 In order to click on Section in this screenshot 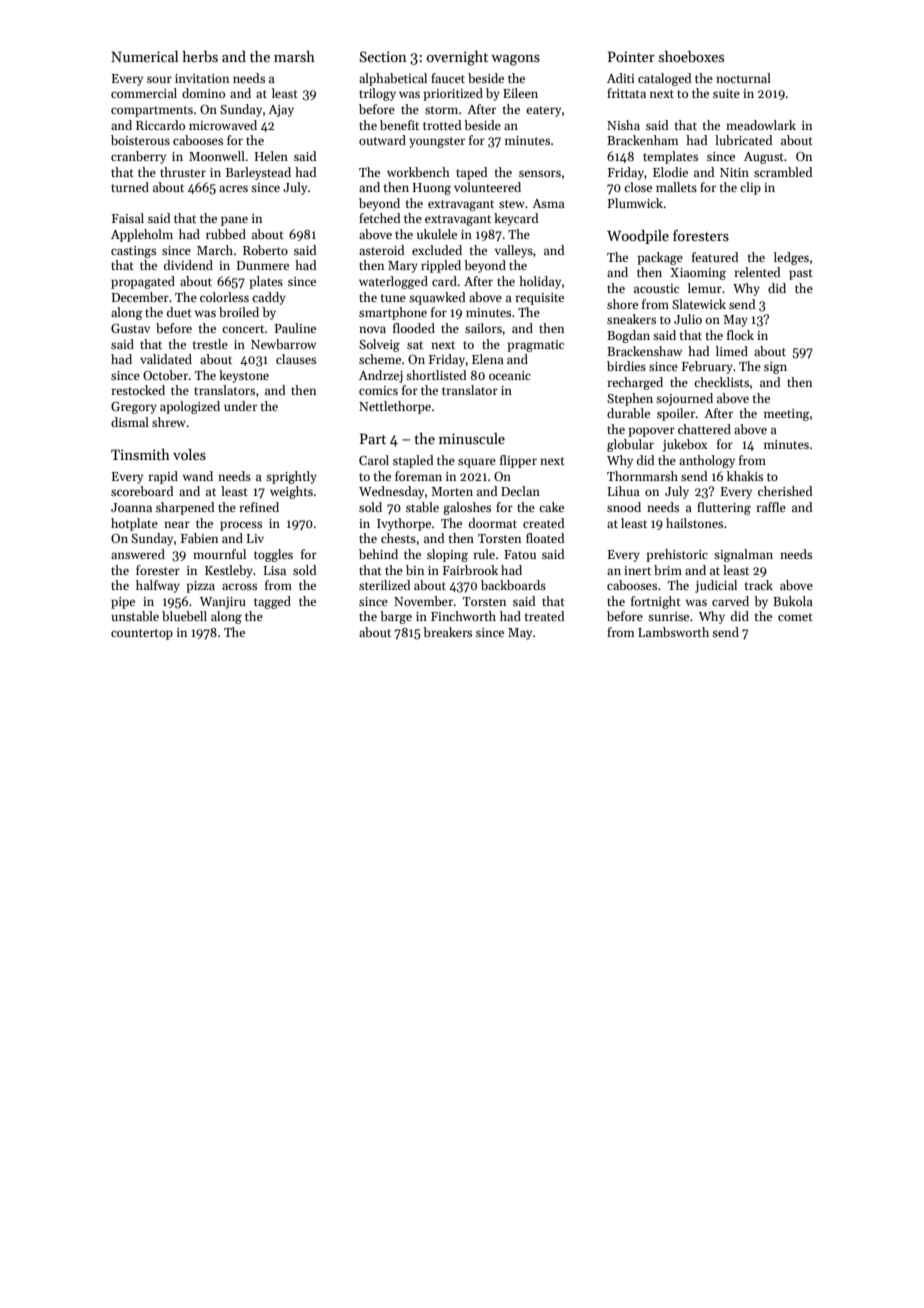, I will do `click(383, 56)`.
